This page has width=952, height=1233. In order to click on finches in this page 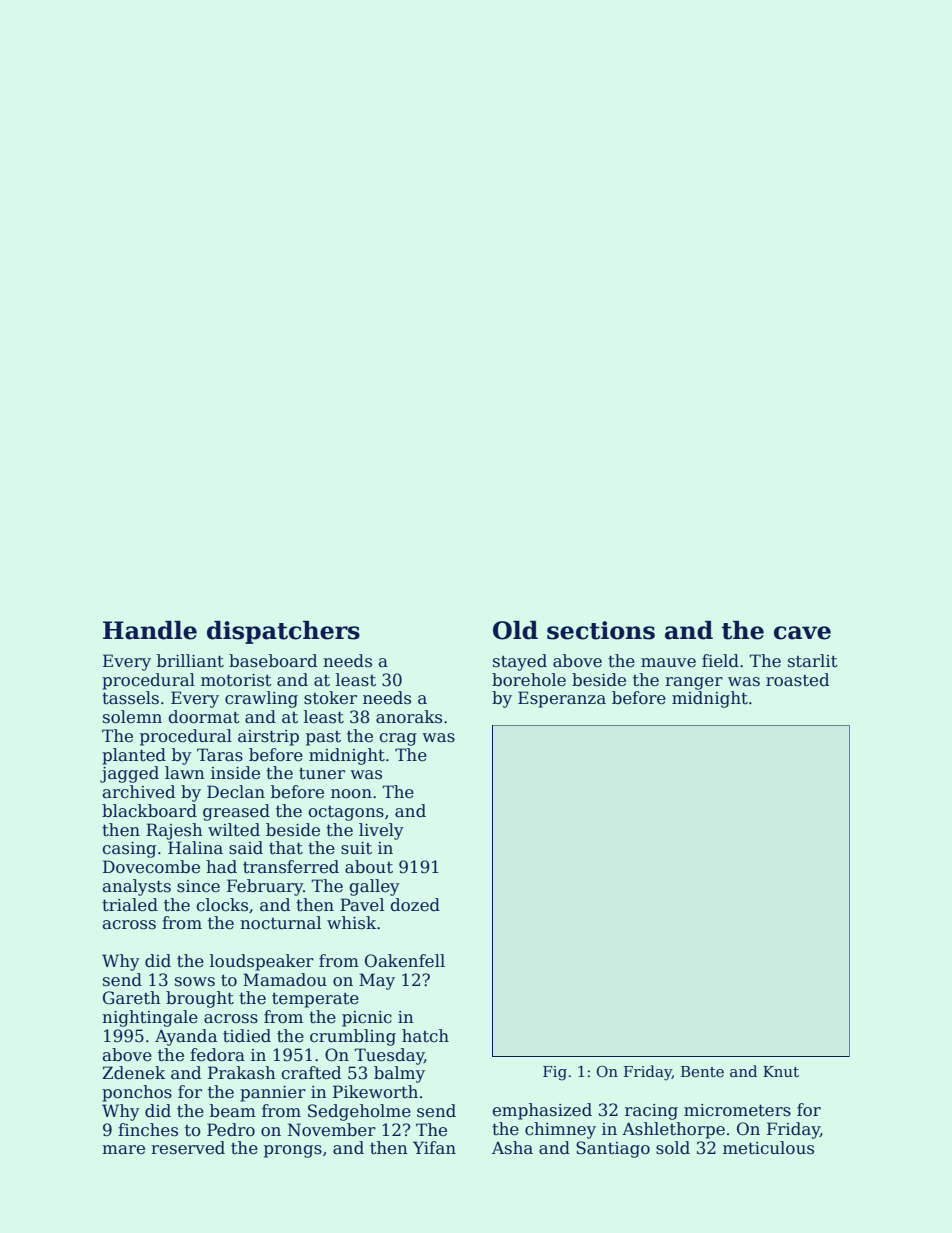, I will do `click(148, 1130)`.
